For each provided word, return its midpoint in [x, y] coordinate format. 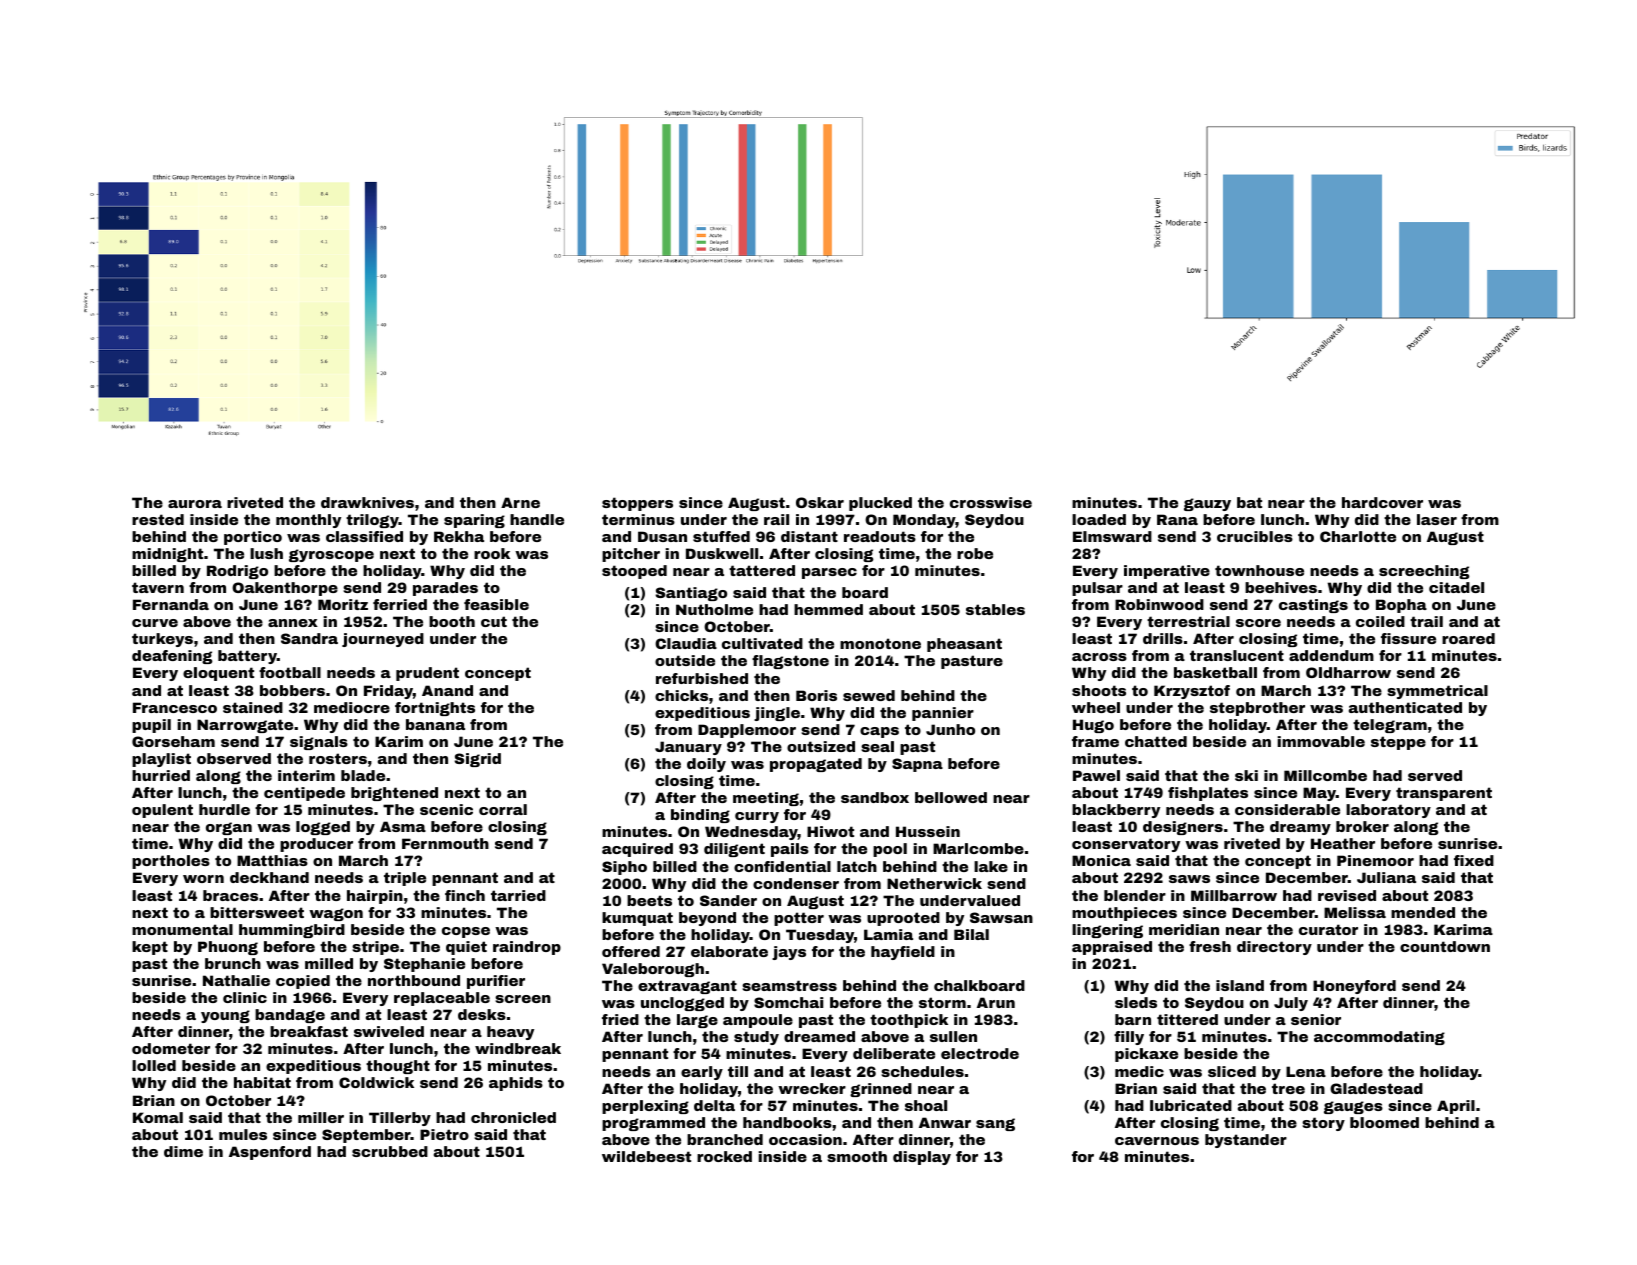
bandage [290, 1016]
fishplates [1208, 794]
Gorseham [173, 741]
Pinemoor [1375, 860]
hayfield [903, 953]
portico [253, 538]
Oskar [820, 502]
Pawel [1096, 775]
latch [857, 866]
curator [1328, 929]
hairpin [375, 897]
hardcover [1382, 502]
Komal [158, 1117]
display [922, 1158]
